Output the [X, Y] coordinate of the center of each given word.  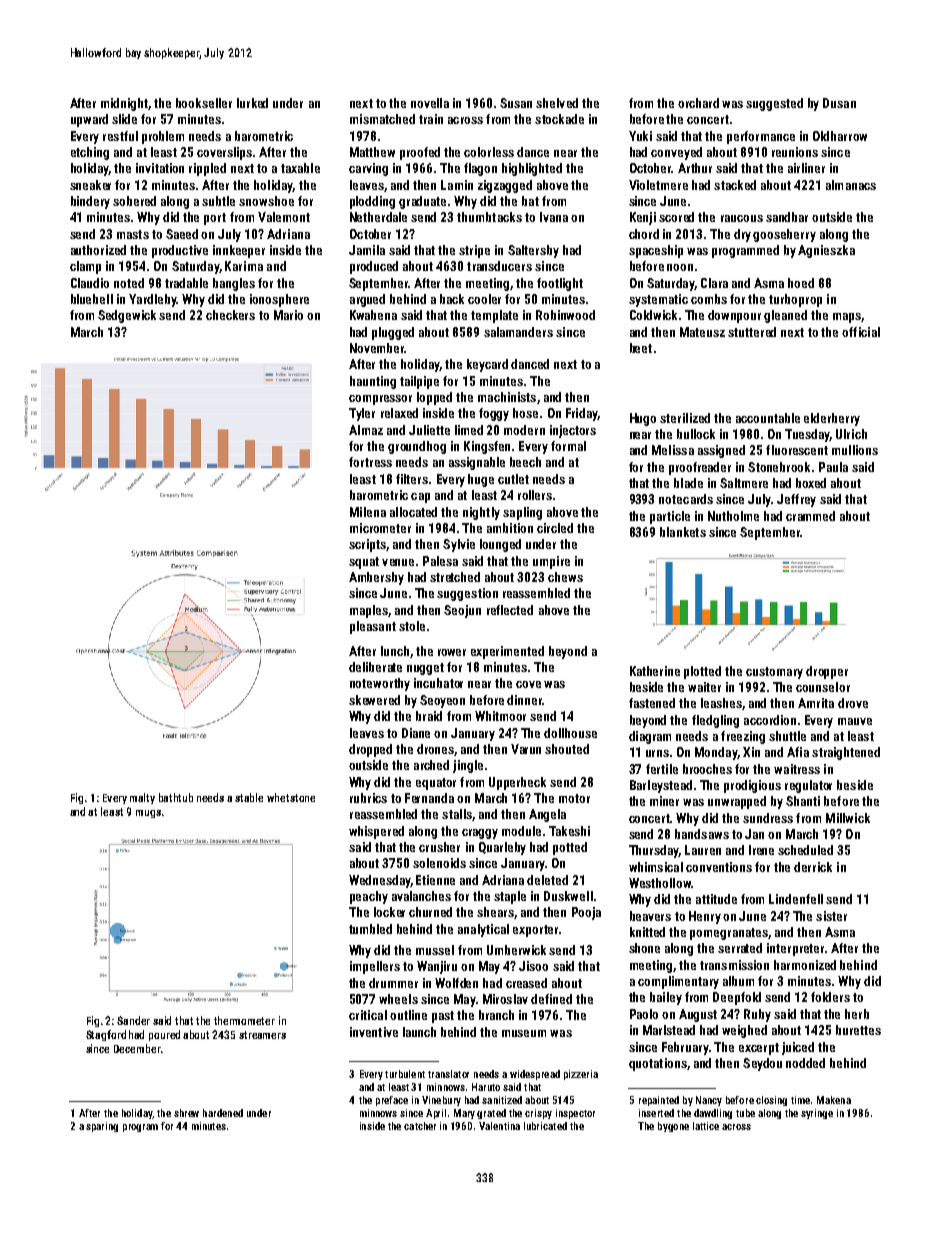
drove [853, 703]
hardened [223, 1113]
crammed [810, 516]
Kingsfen [487, 447]
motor [574, 798]
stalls [457, 814]
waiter [704, 687]
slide [124, 119]
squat [364, 563]
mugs [148, 814]
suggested [774, 104]
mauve [855, 721]
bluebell [92, 299]
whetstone [291, 797]
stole [412, 626]
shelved [557, 103]
